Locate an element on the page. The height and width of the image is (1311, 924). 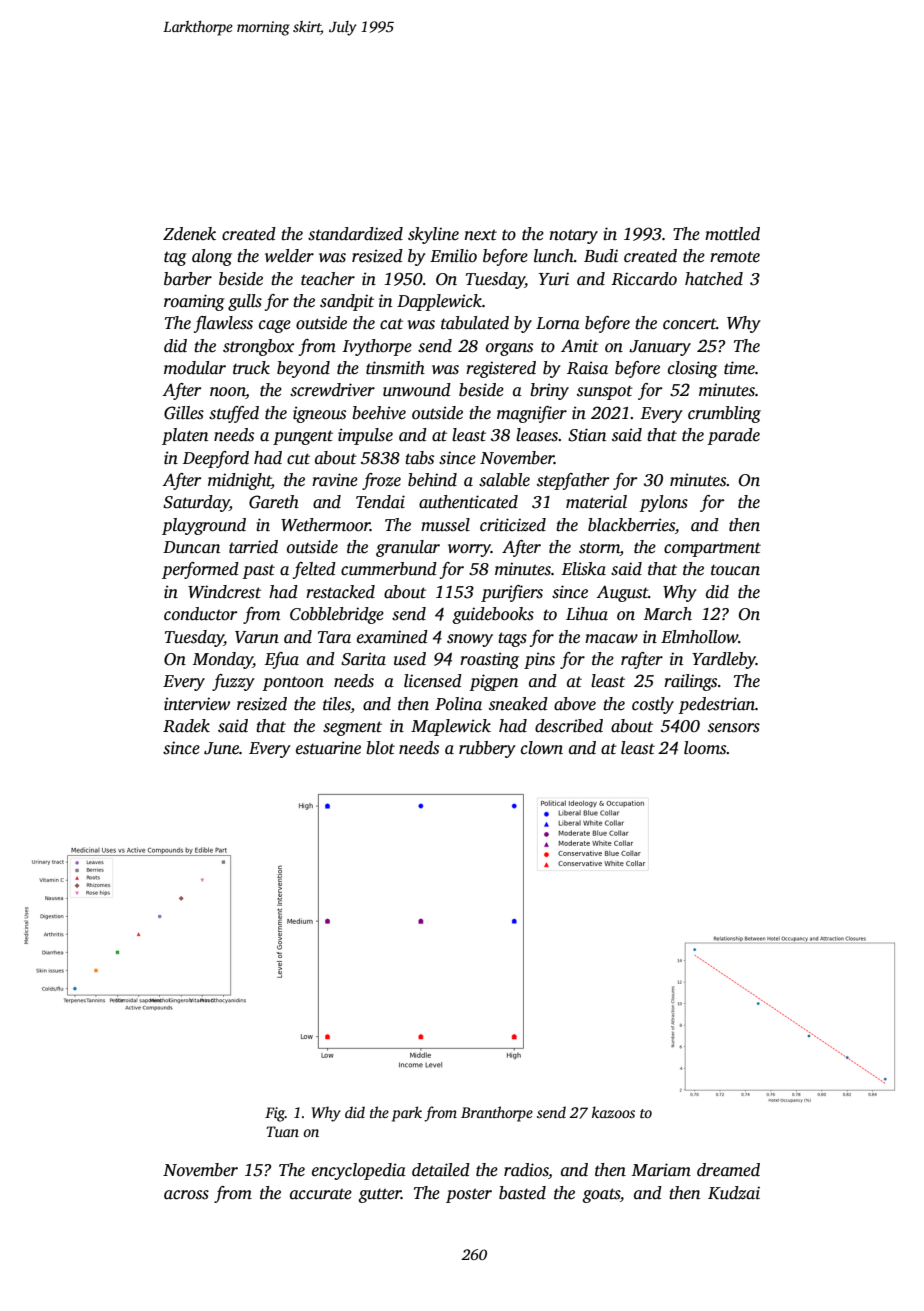
dreamed is located at coordinates (728, 1170).
